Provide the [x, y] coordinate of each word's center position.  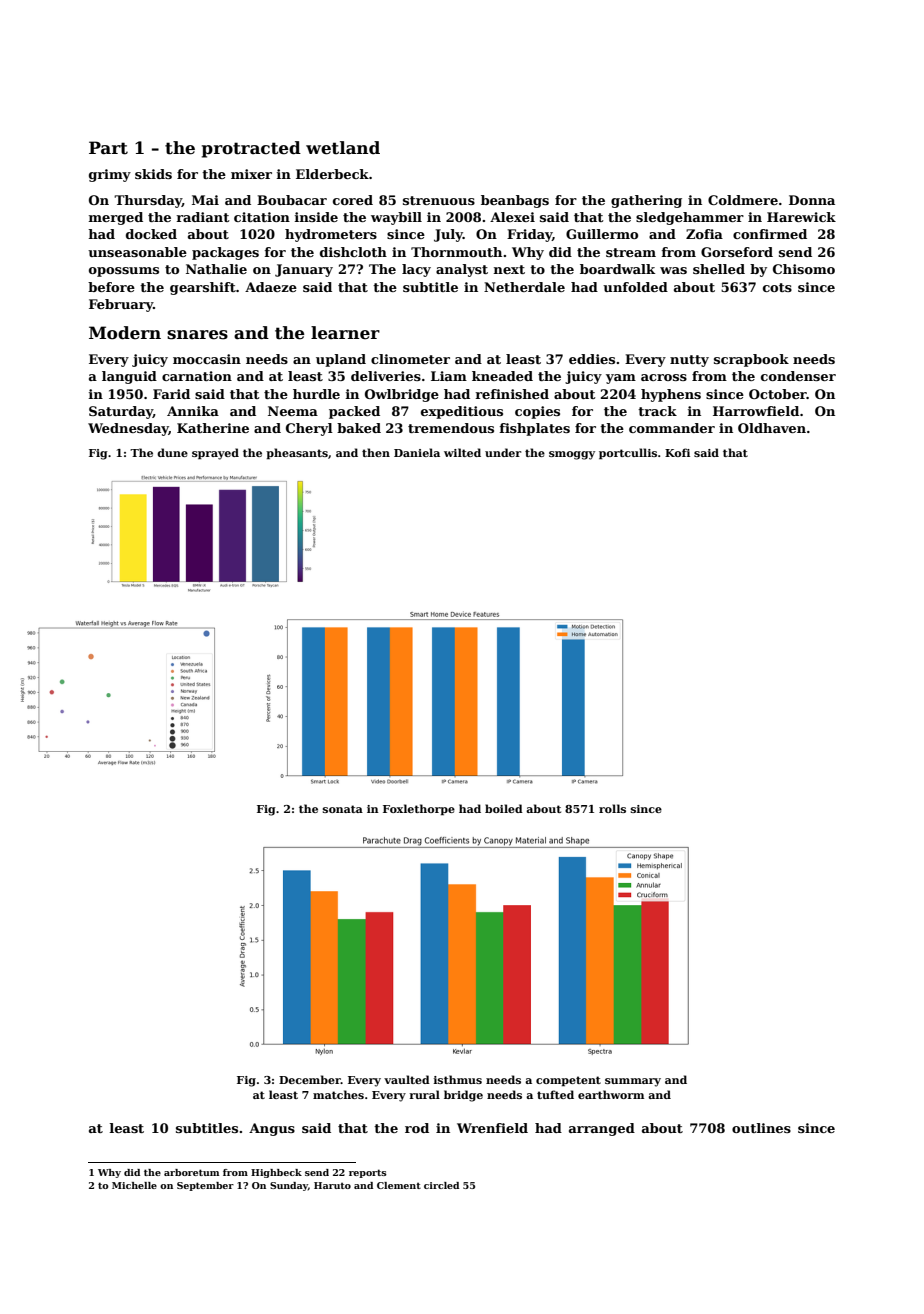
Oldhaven [772, 428]
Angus [272, 1129]
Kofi [677, 452]
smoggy [572, 455]
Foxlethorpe [419, 810]
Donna [812, 200]
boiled [504, 808]
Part [108, 148]
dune [172, 452]
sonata [343, 809]
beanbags [515, 201]
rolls [612, 808]
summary [633, 1082]
